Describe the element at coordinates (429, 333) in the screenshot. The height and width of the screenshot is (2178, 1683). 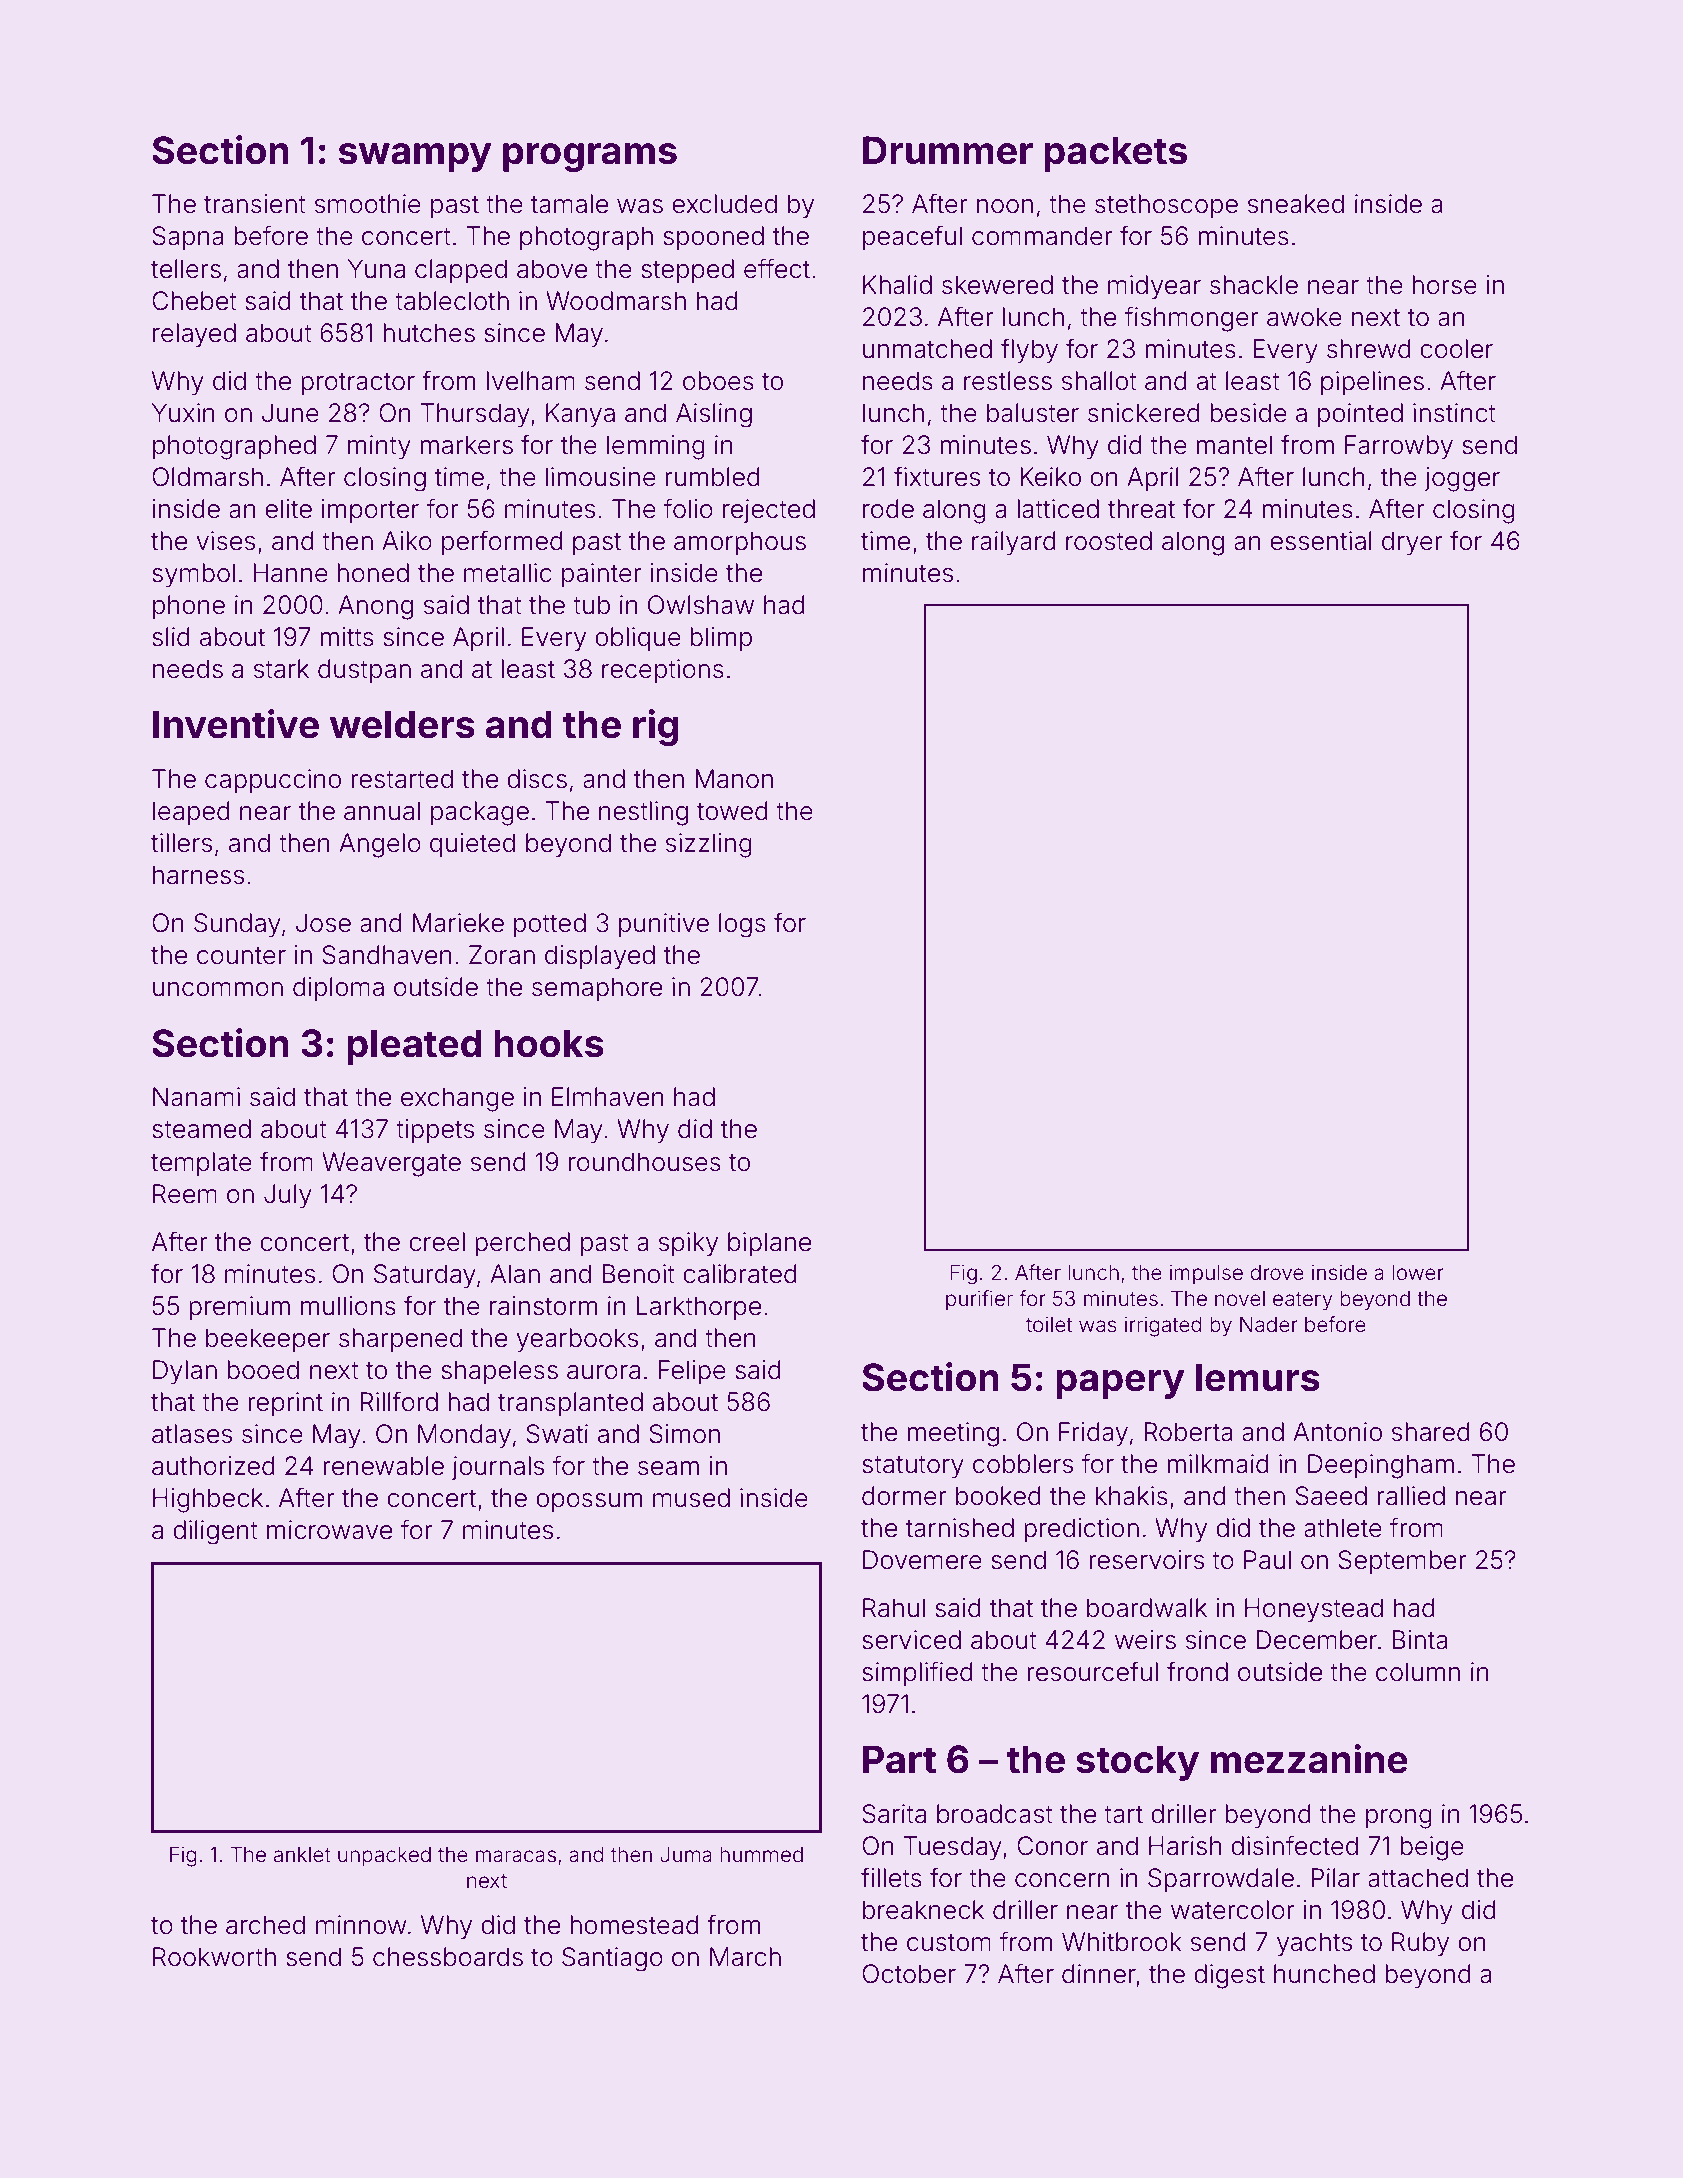
I see `hutches` at that location.
